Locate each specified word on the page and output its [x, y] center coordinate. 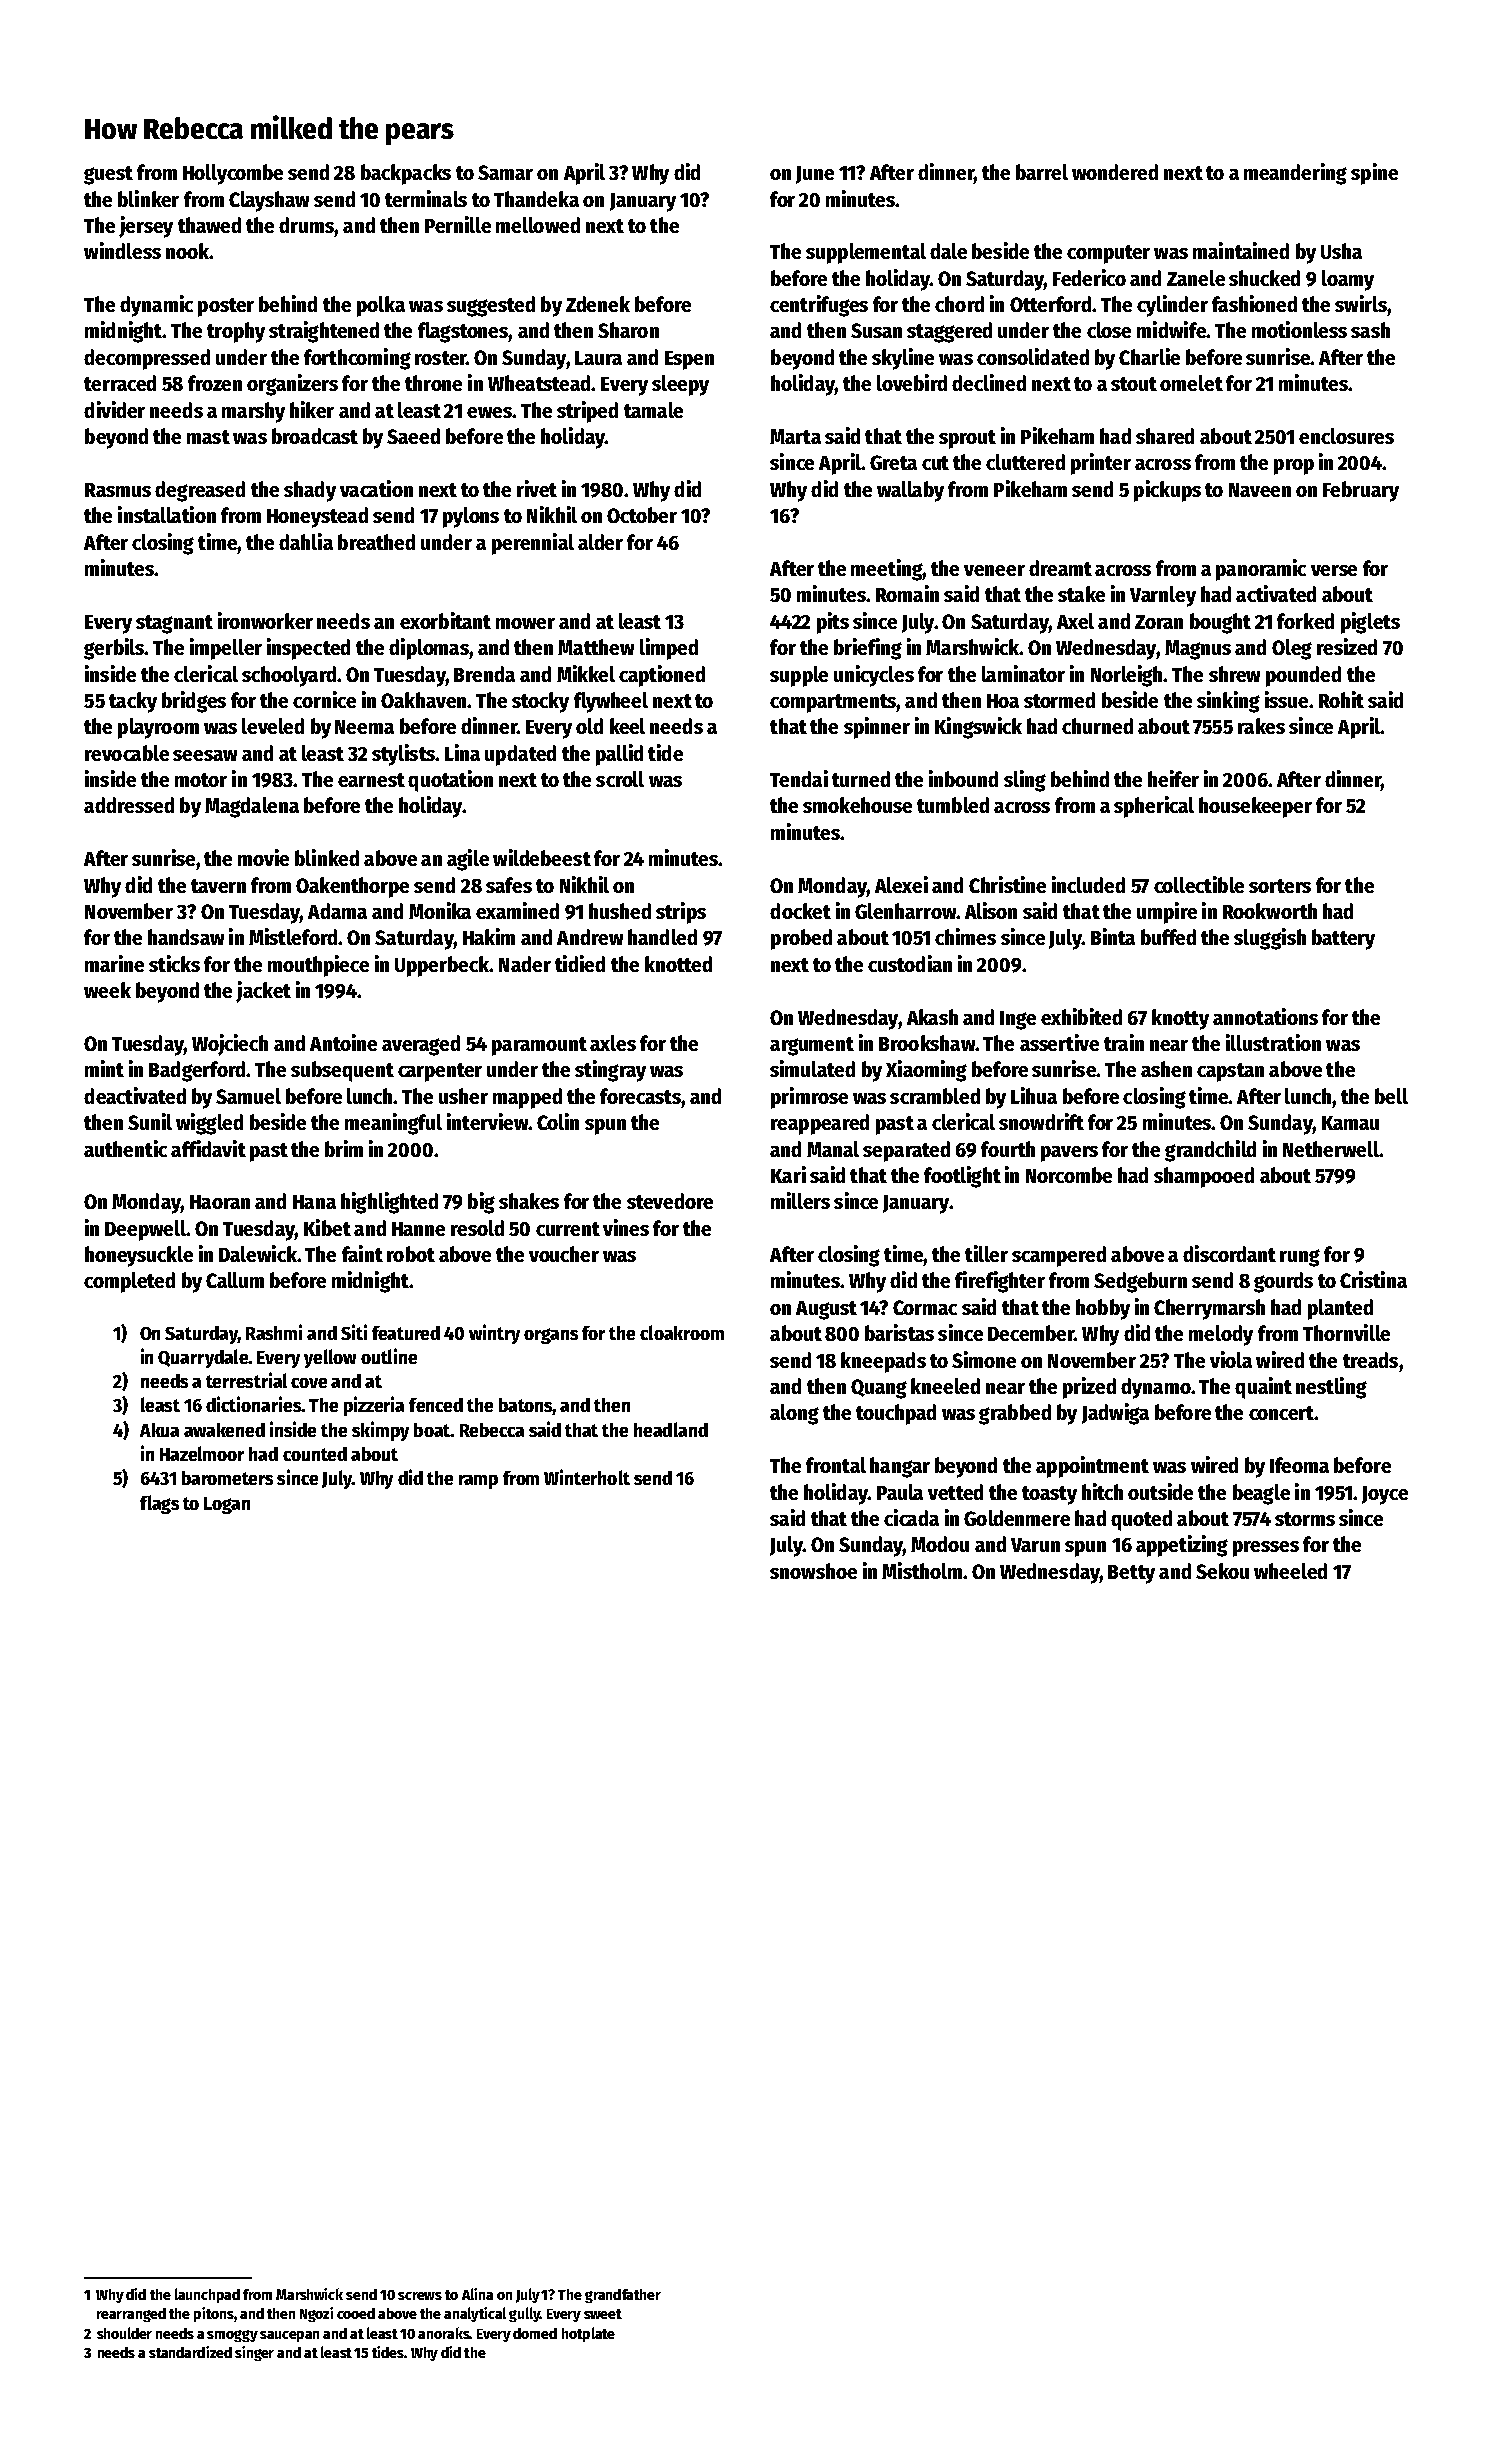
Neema [364, 727]
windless [122, 250]
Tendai [799, 778]
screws [420, 2296]
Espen [689, 360]
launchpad [207, 2295]
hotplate [588, 2334]
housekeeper [1255, 807]
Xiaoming [926, 1071]
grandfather [623, 2296]
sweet [603, 2314]
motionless [1299, 329]
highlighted [389, 1203]
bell [1391, 1096]
